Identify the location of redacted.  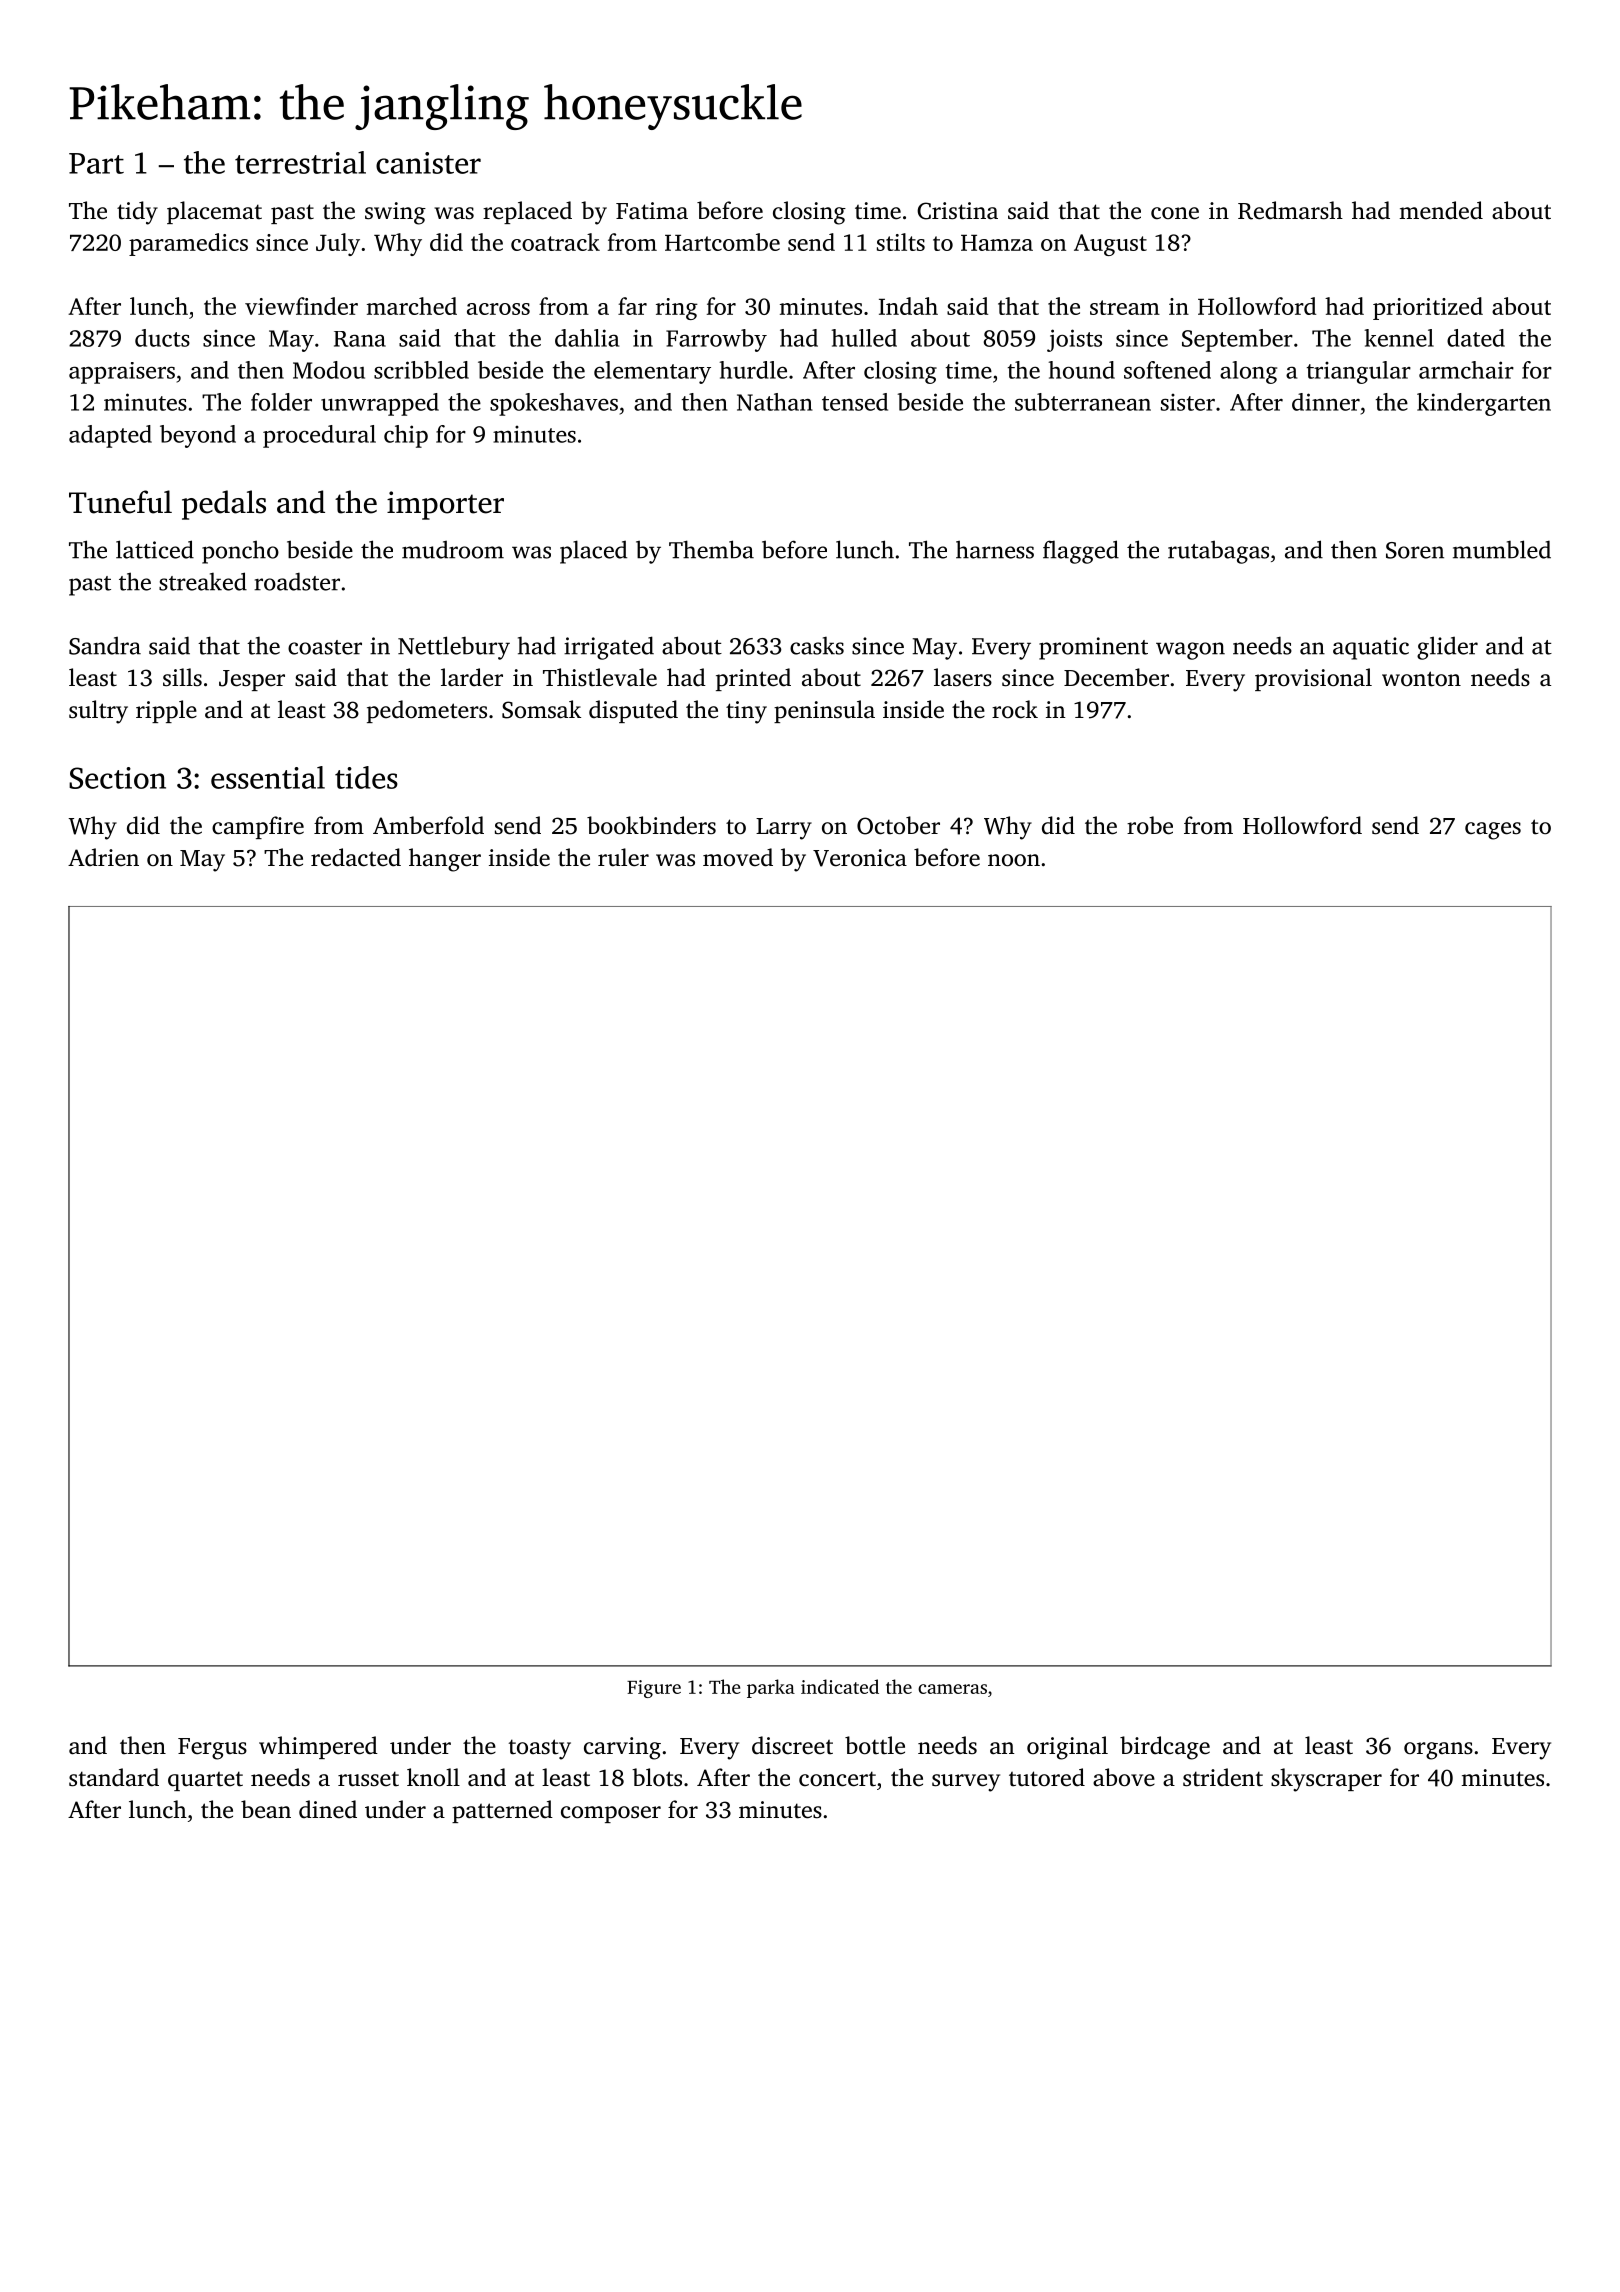
(356, 857).
